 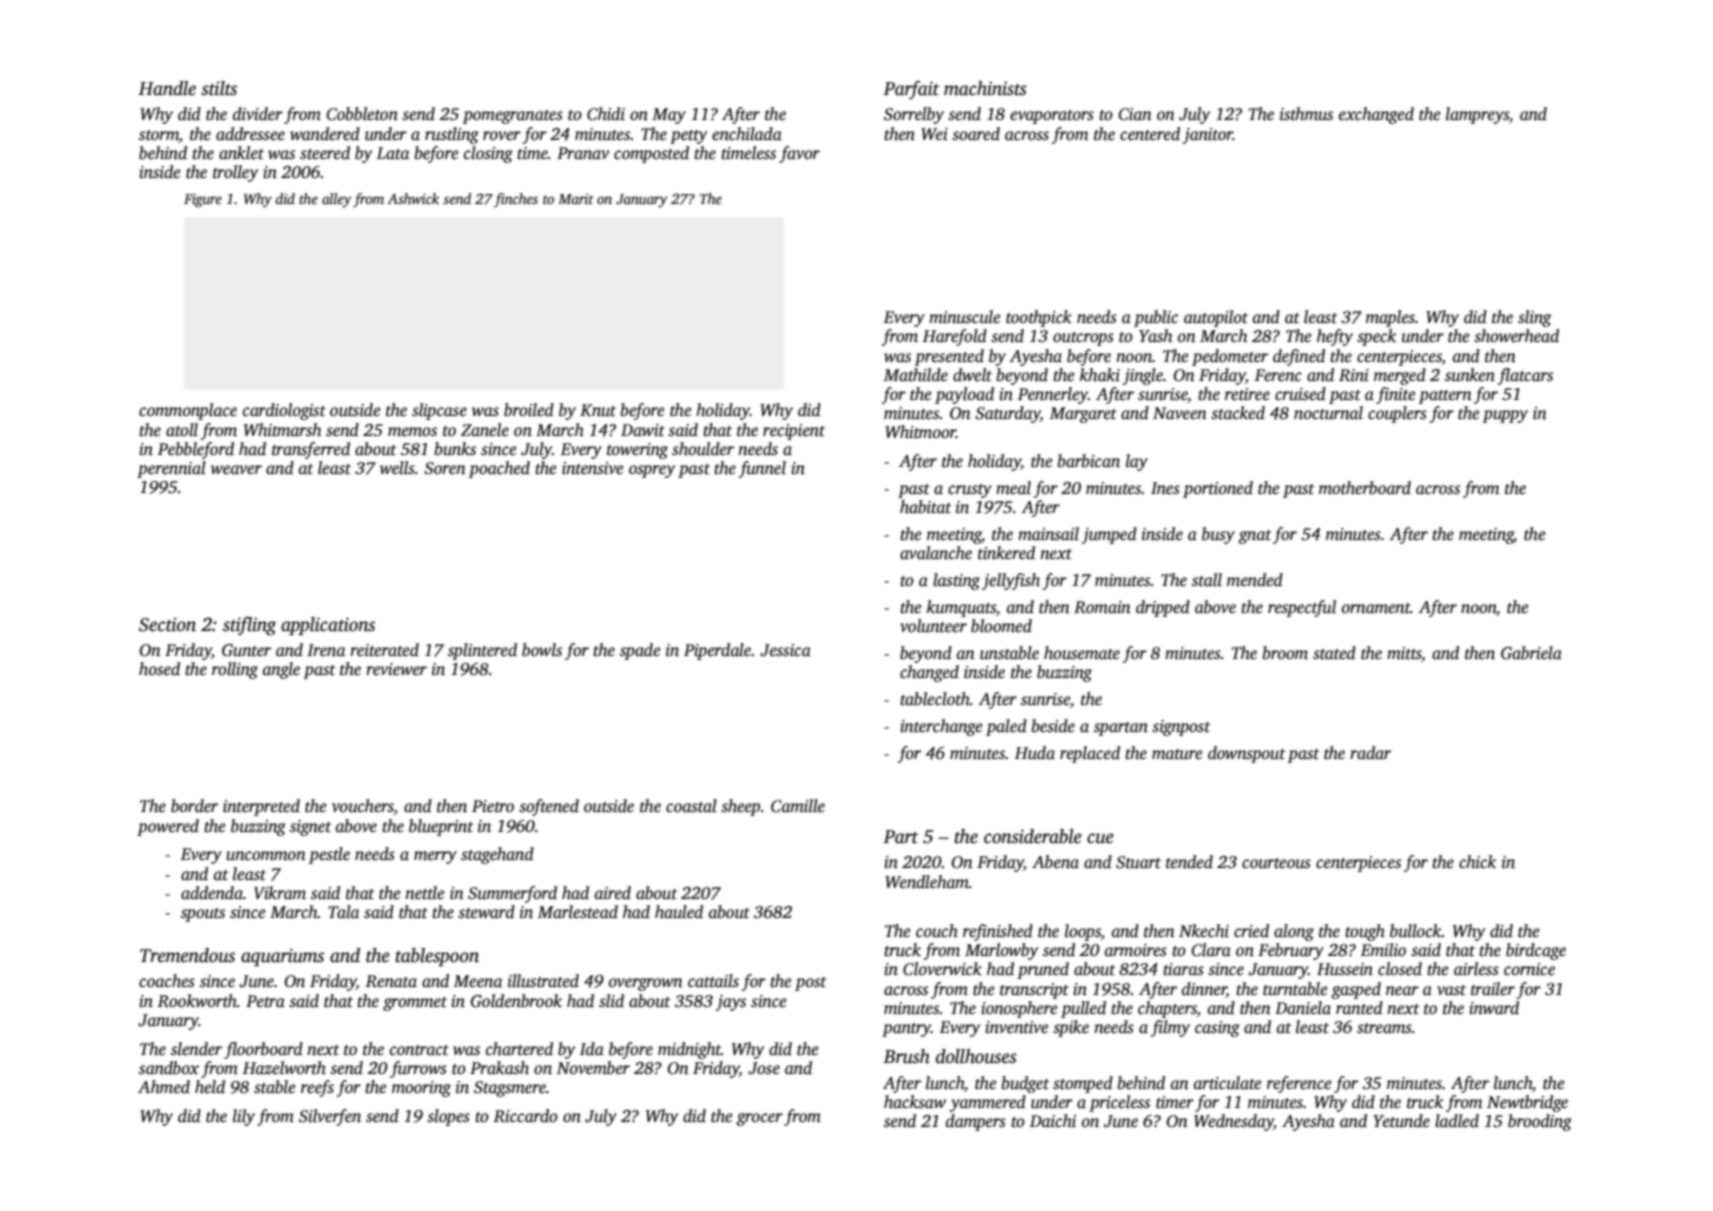 What do you see at coordinates (717, 651) in the document?
I see `Piperdale` at bounding box center [717, 651].
